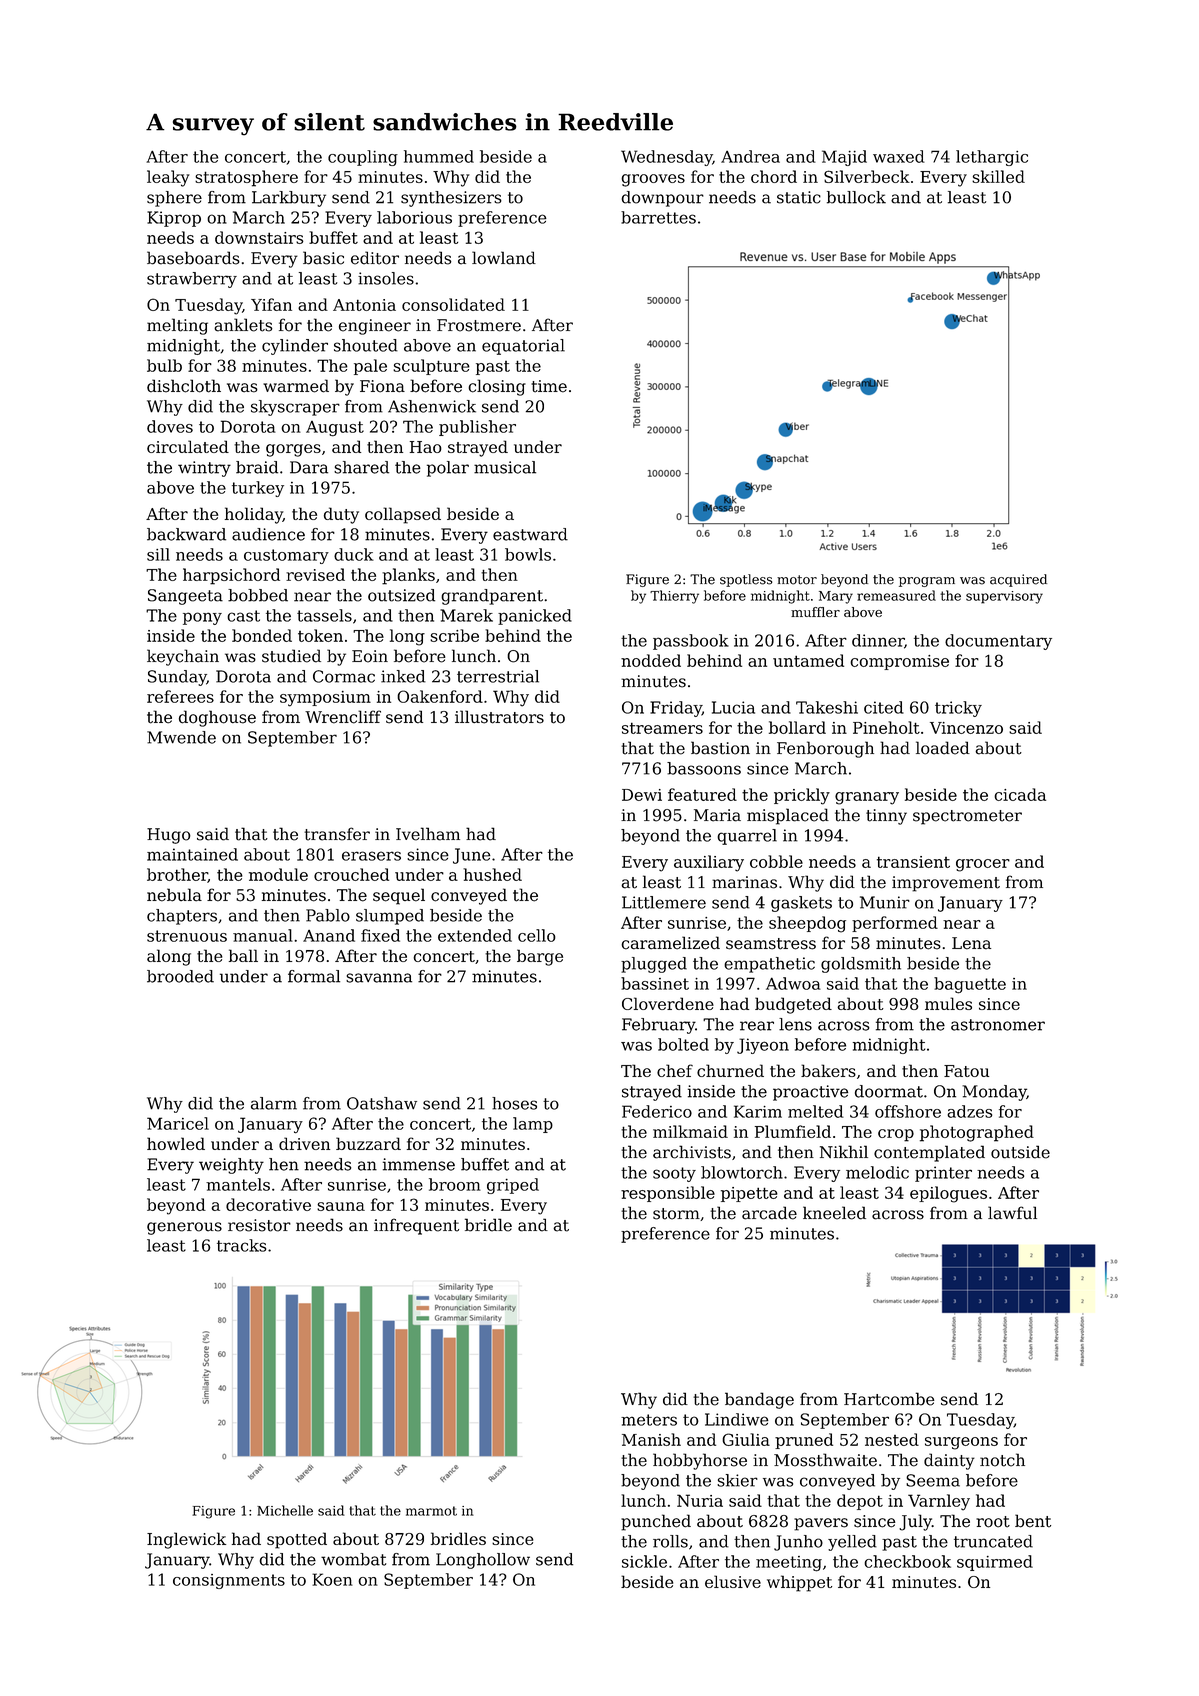  What do you see at coordinates (513, 1186) in the screenshot?
I see `griped` at bounding box center [513, 1186].
